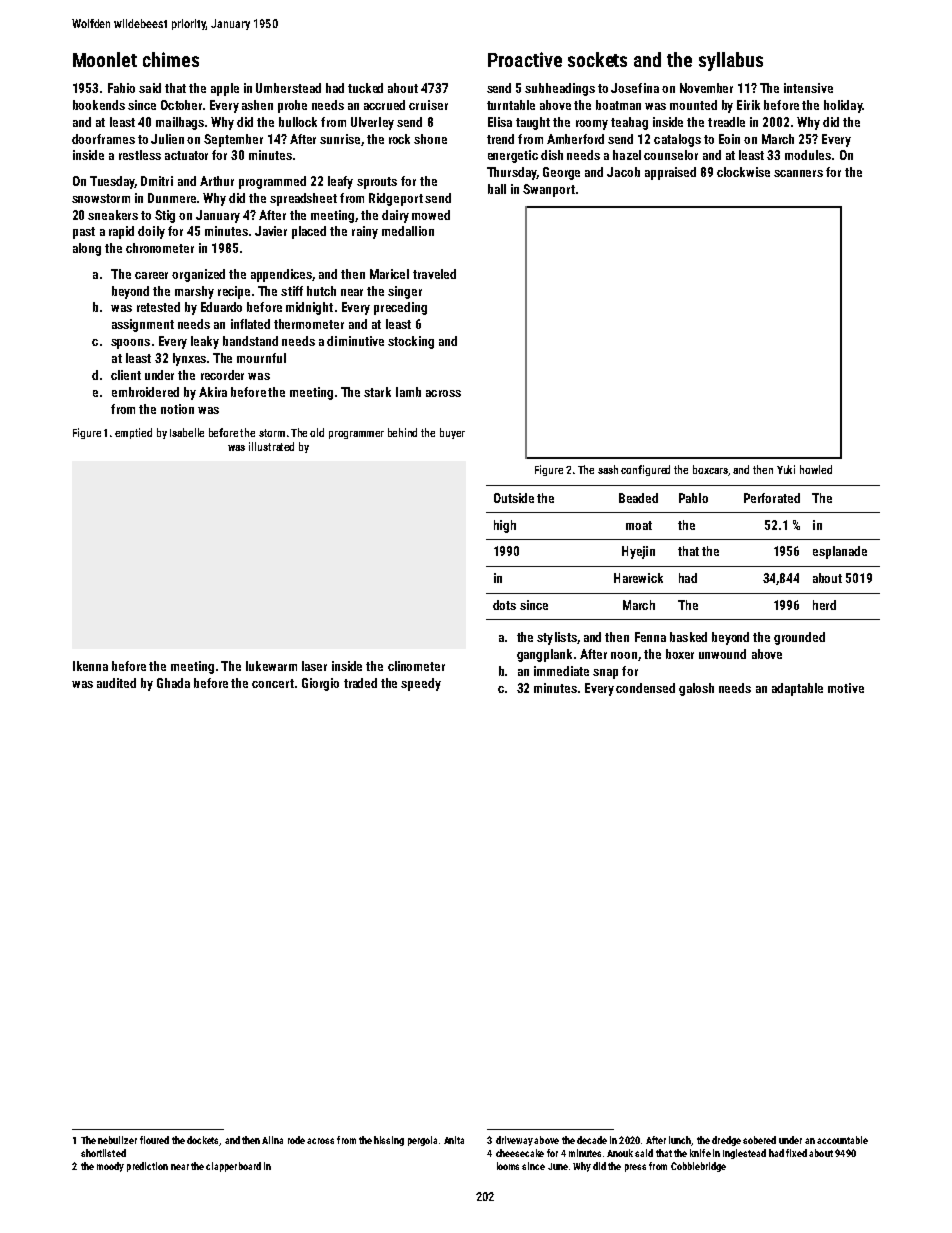 This screenshot has height=1233, width=952. I want to click on looms, so click(508, 1166).
